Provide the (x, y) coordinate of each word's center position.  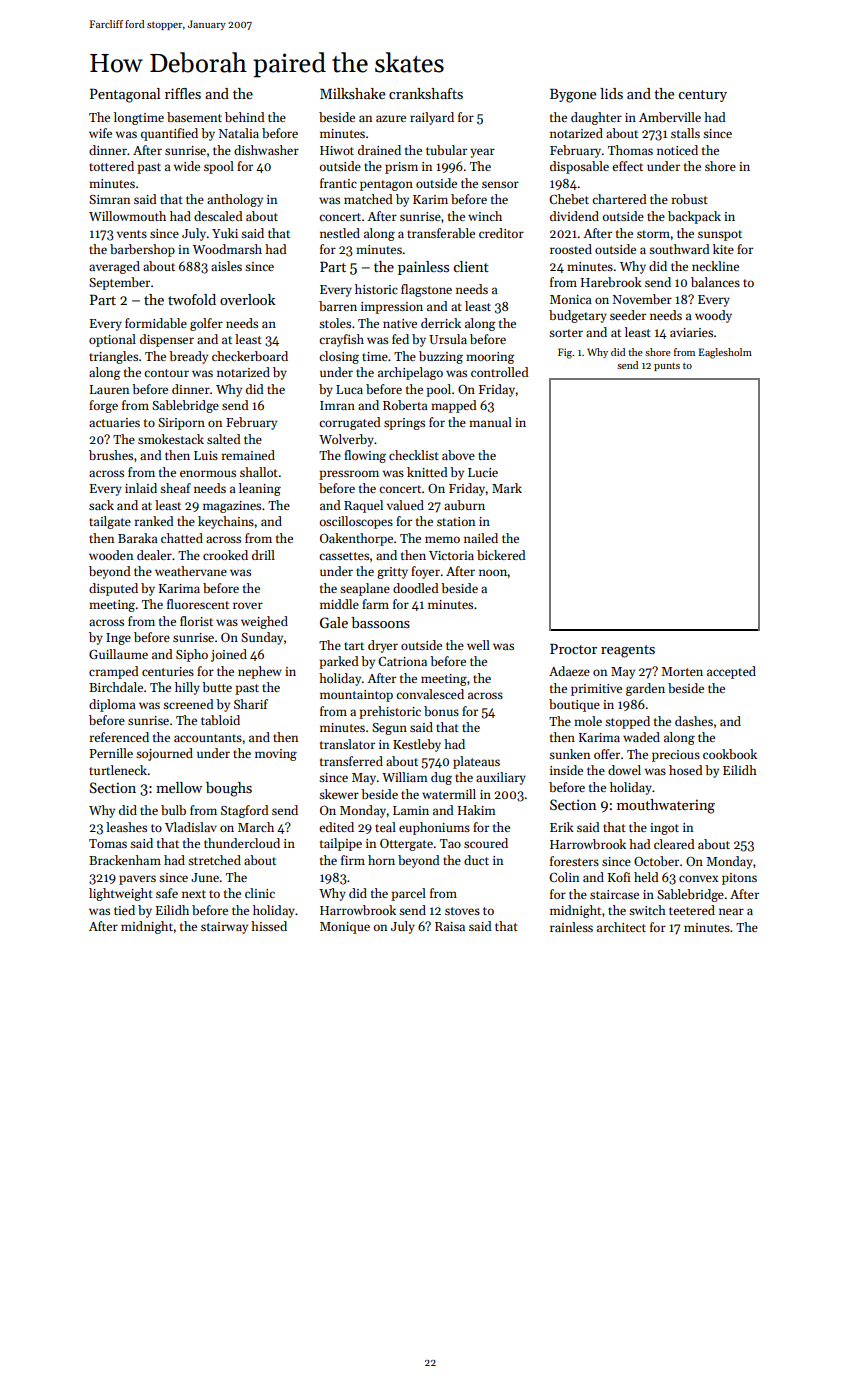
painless (423, 268)
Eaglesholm (725, 353)
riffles (183, 93)
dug (441, 778)
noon (493, 572)
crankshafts (426, 93)
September (119, 283)
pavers (137, 880)
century (702, 96)
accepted (731, 672)
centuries (168, 671)
